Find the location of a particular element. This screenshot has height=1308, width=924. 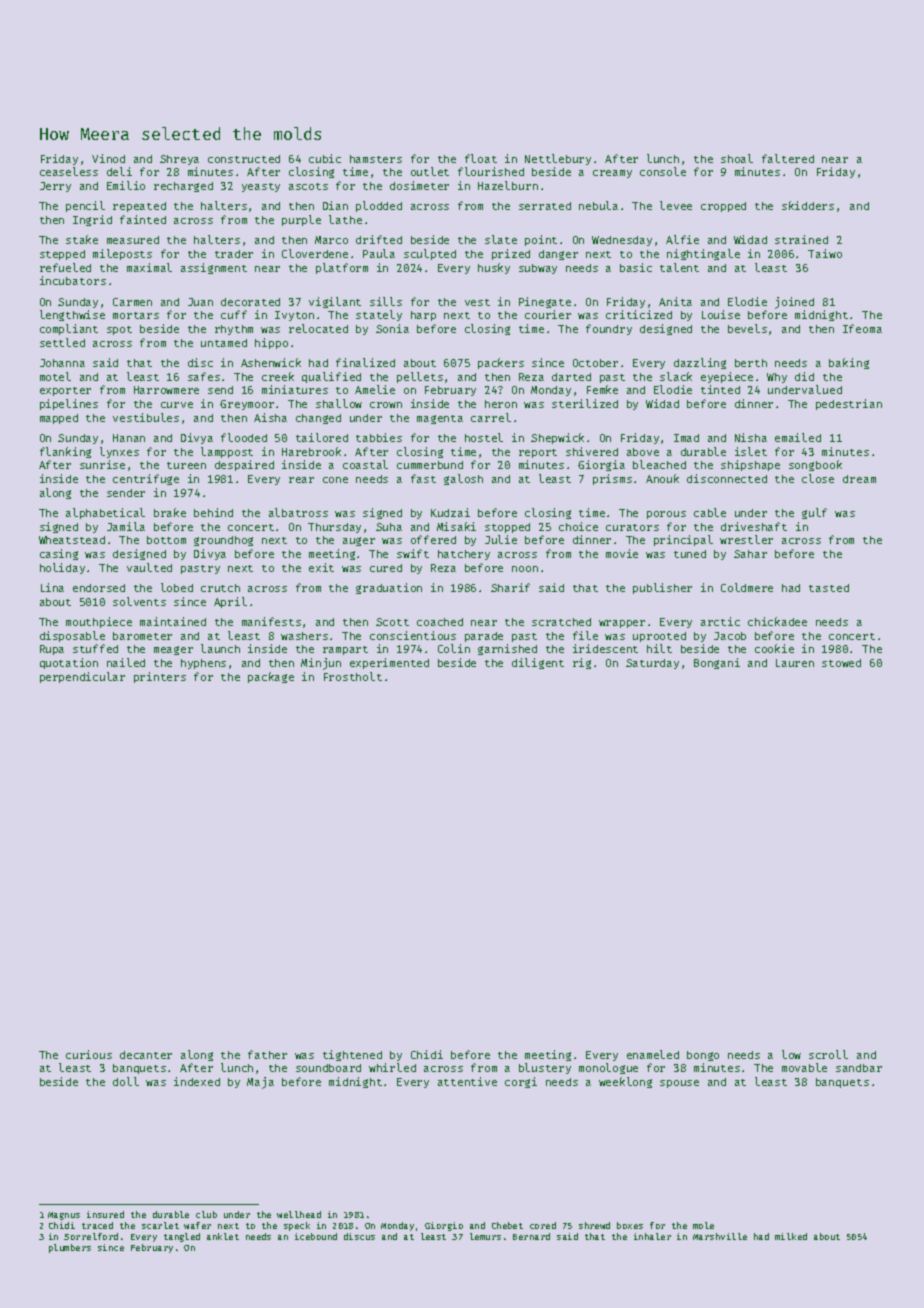

stowed is located at coordinates (841, 663).
